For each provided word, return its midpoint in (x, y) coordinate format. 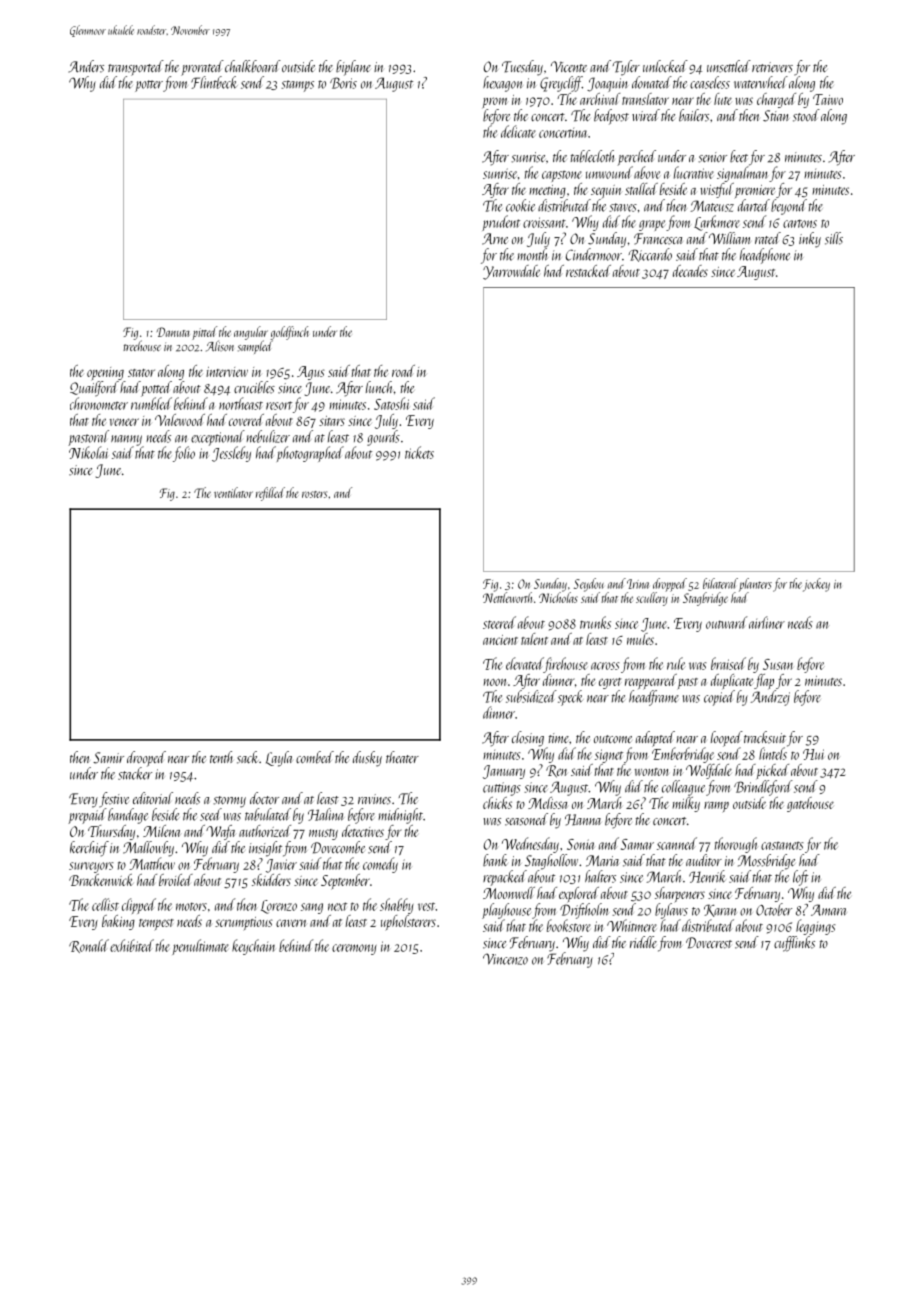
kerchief (89, 849)
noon (495, 682)
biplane (353, 68)
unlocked (665, 66)
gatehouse (810, 804)
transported (136, 68)
